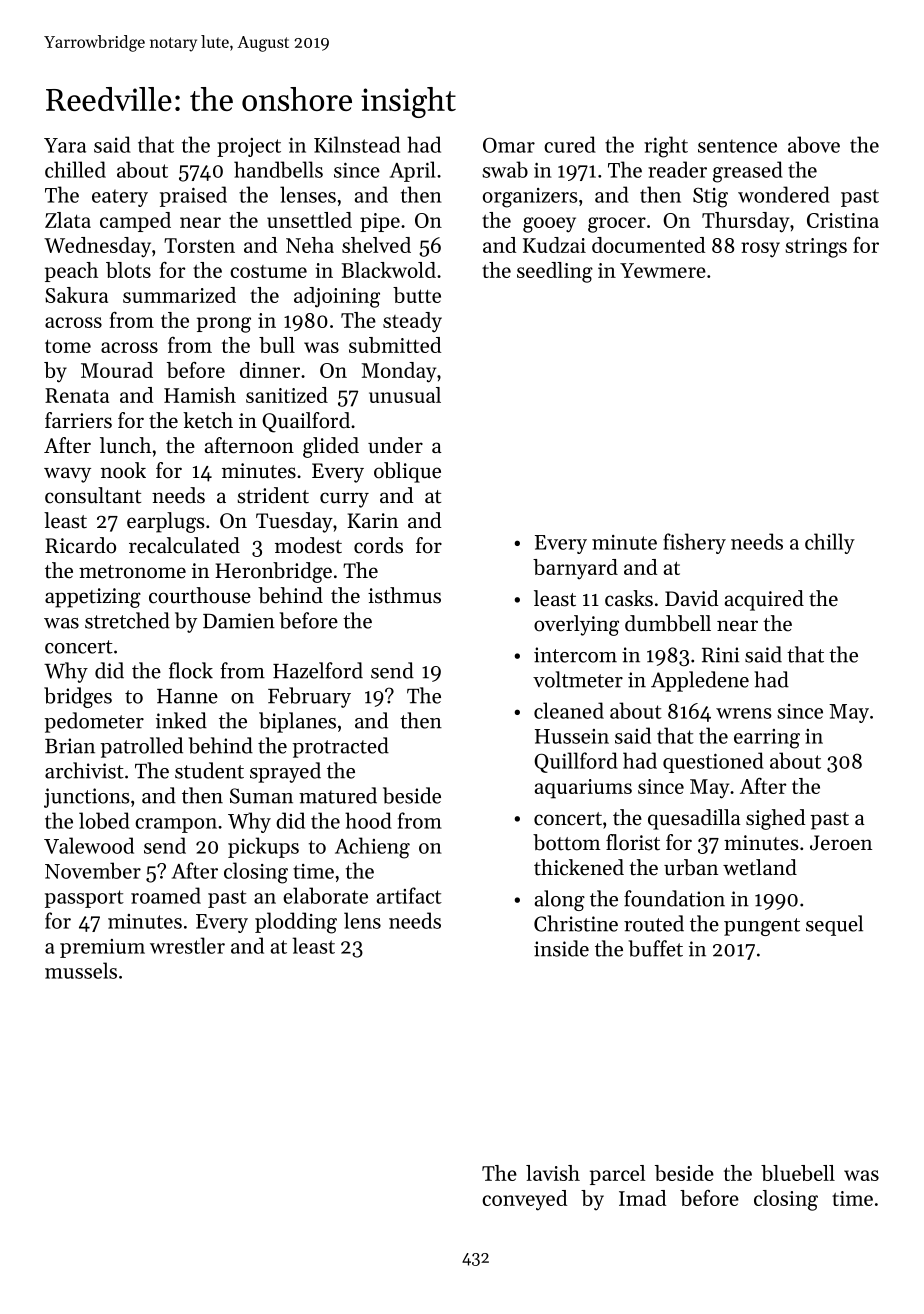  I want to click on artifact, so click(409, 895).
